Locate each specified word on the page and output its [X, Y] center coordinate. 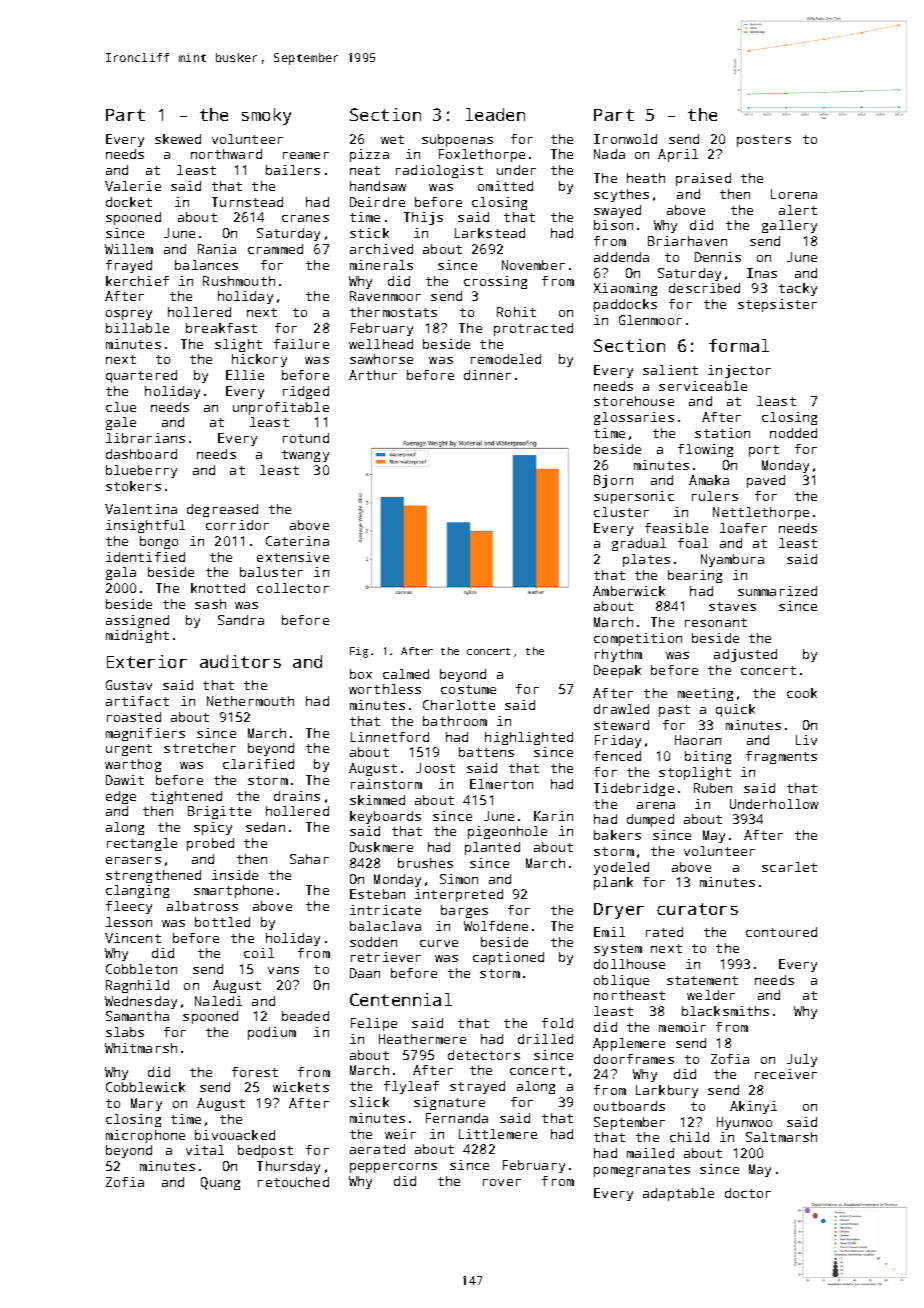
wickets [301, 1087]
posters [764, 141]
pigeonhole [507, 832]
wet [392, 139]
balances [206, 265]
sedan [265, 827]
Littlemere [498, 1134]
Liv [806, 740]
